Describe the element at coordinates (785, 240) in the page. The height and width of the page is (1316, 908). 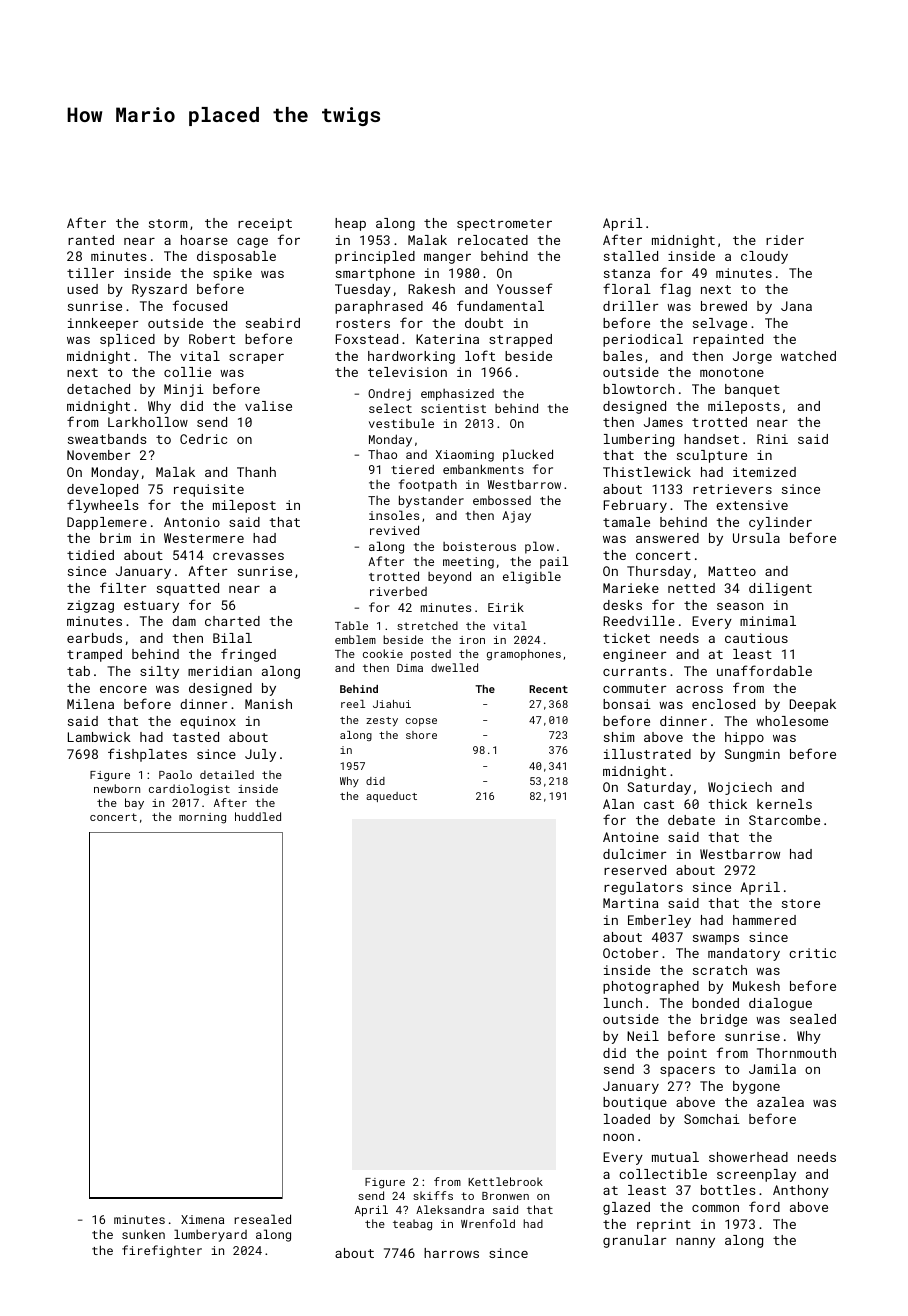
I see `rider` at that location.
